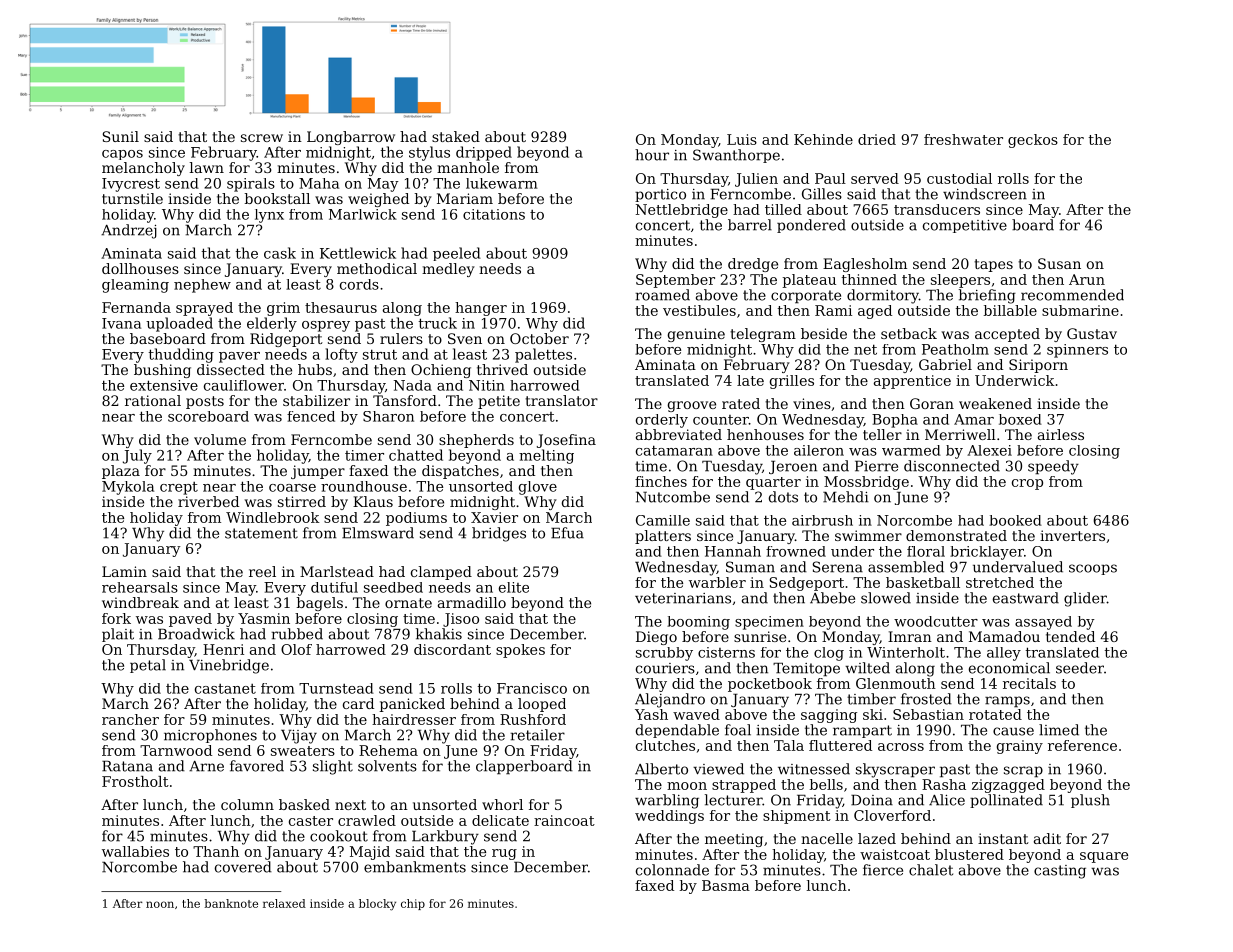 This screenshot has height=952, width=1233. What do you see at coordinates (413, 904) in the screenshot?
I see `chip` at bounding box center [413, 904].
